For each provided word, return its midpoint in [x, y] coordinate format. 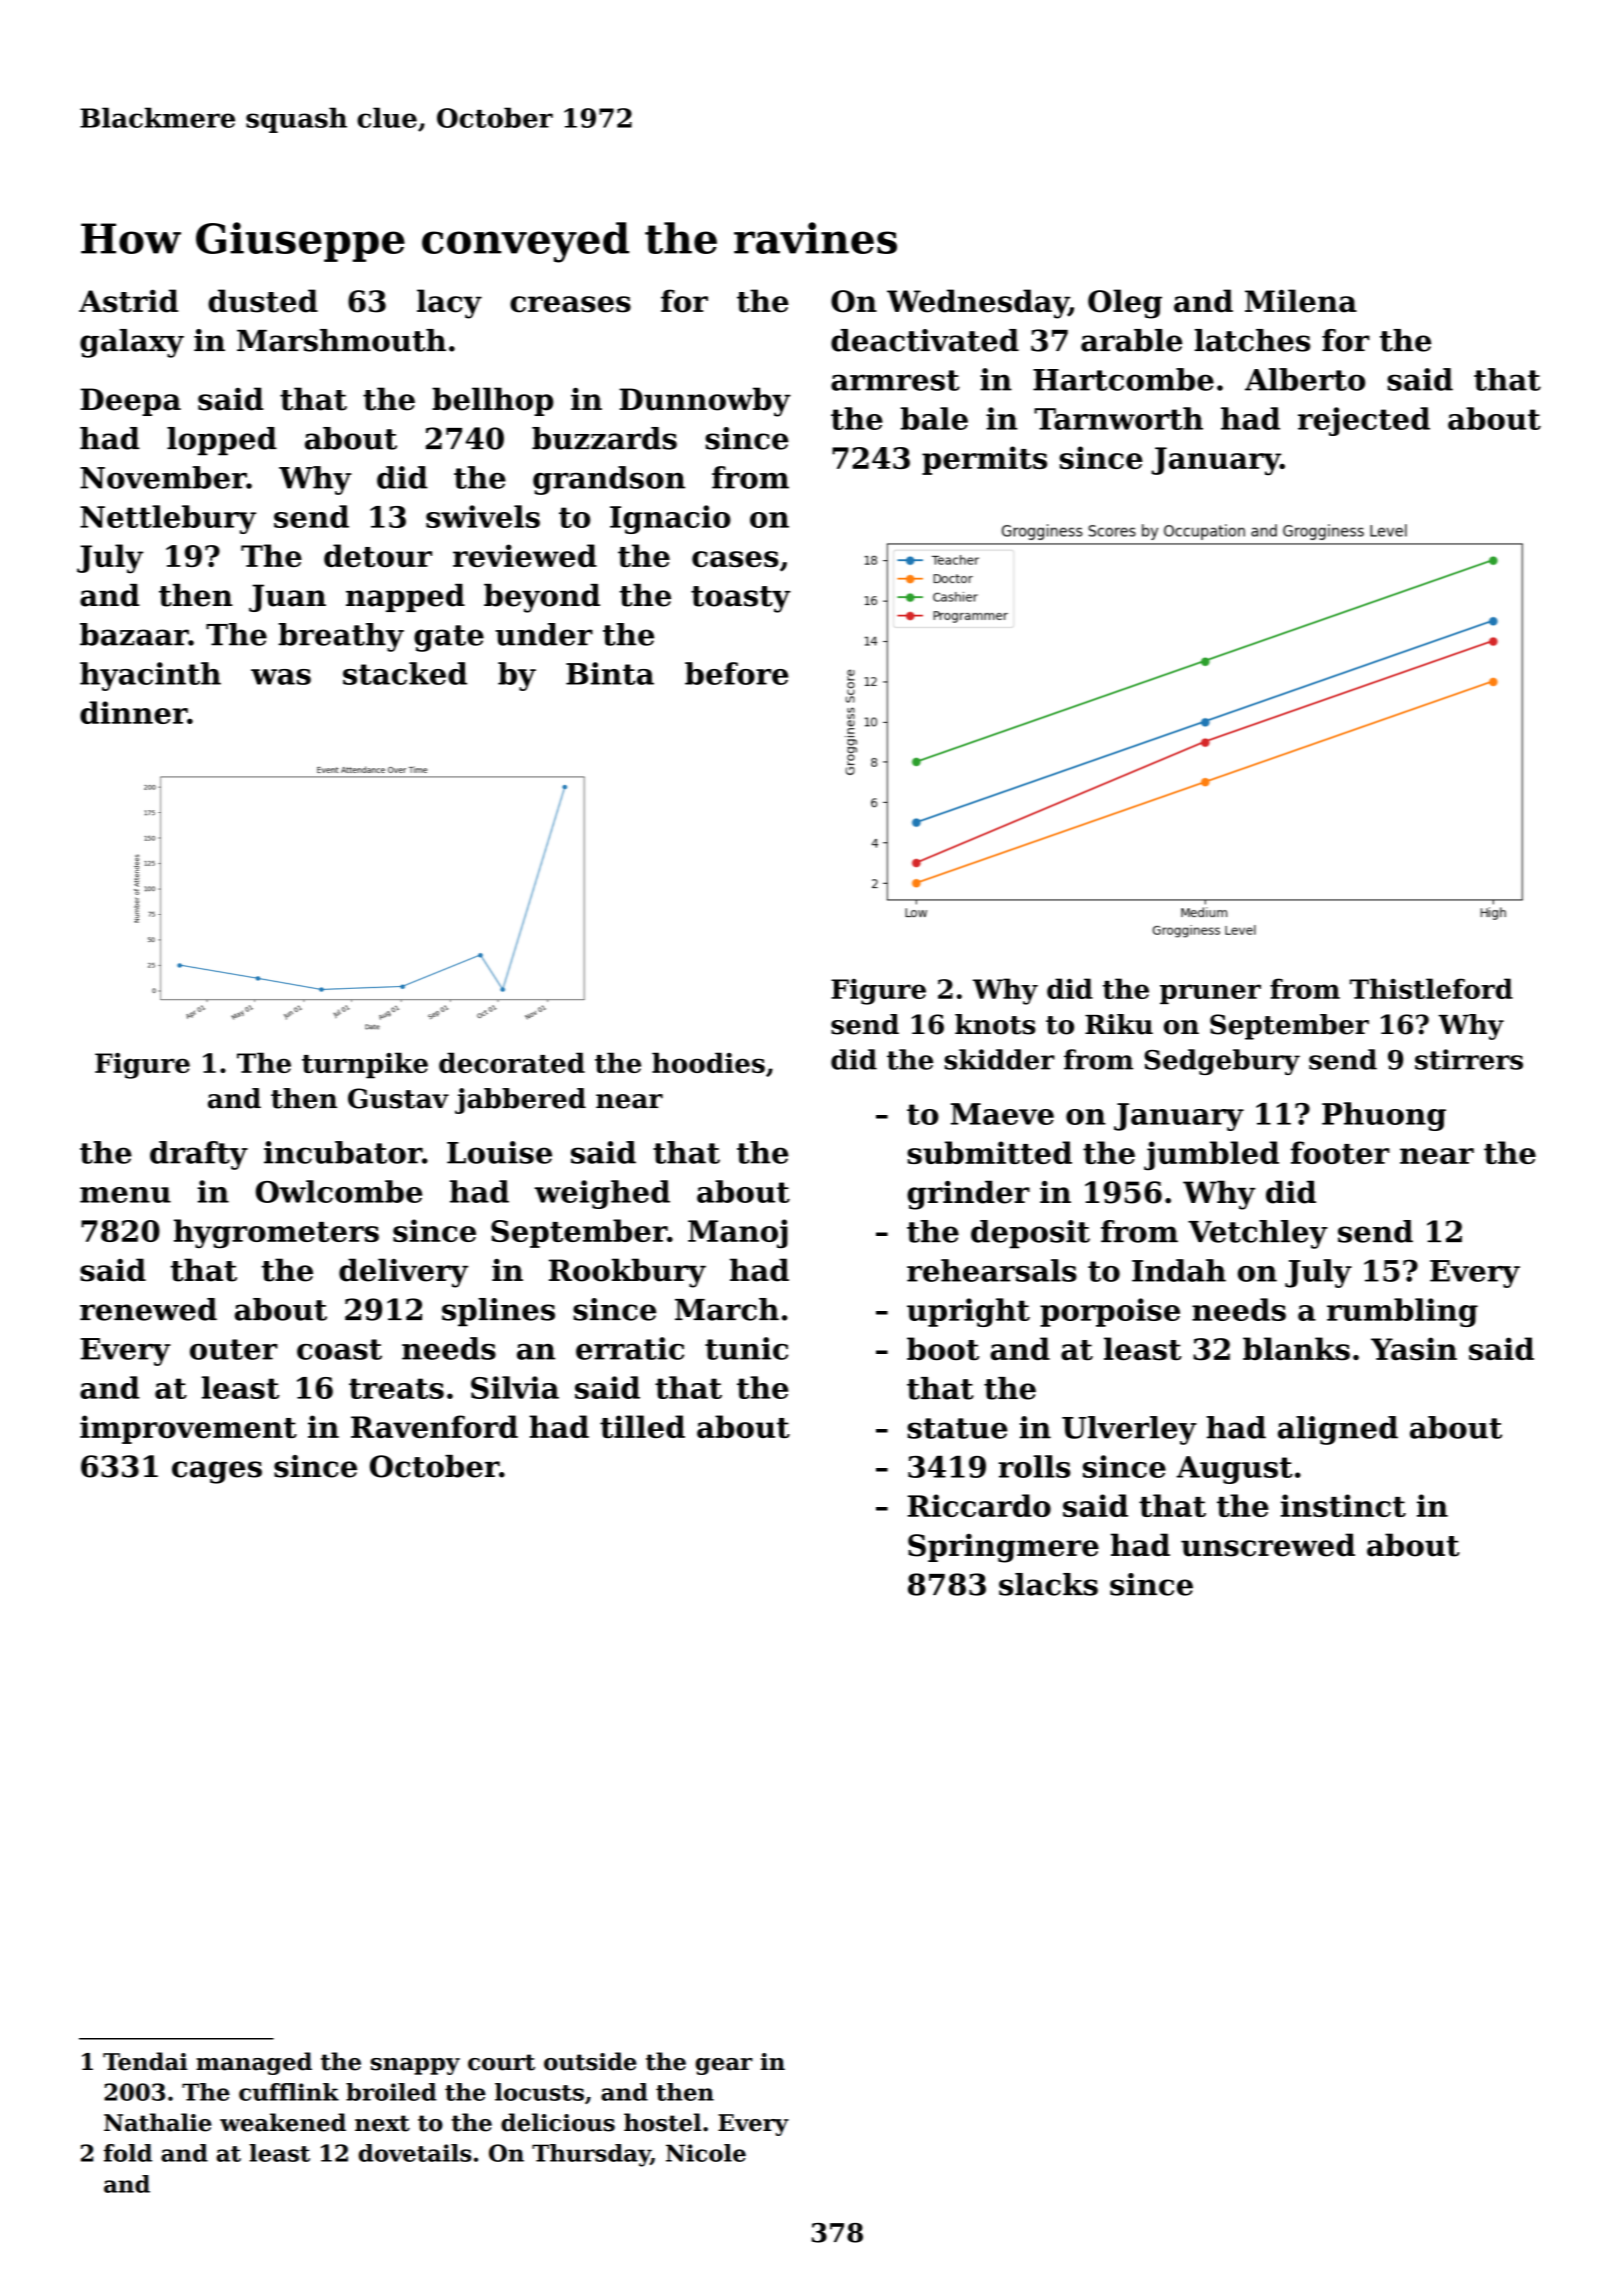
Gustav [398, 1098]
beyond [542, 598]
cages [217, 1472]
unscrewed [1268, 1545]
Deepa [130, 402]
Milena [1301, 301]
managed [254, 2063]
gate [449, 638]
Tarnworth [1118, 418]
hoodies [708, 1063]
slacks [1048, 1584]
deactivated [925, 340]
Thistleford [1431, 988]
